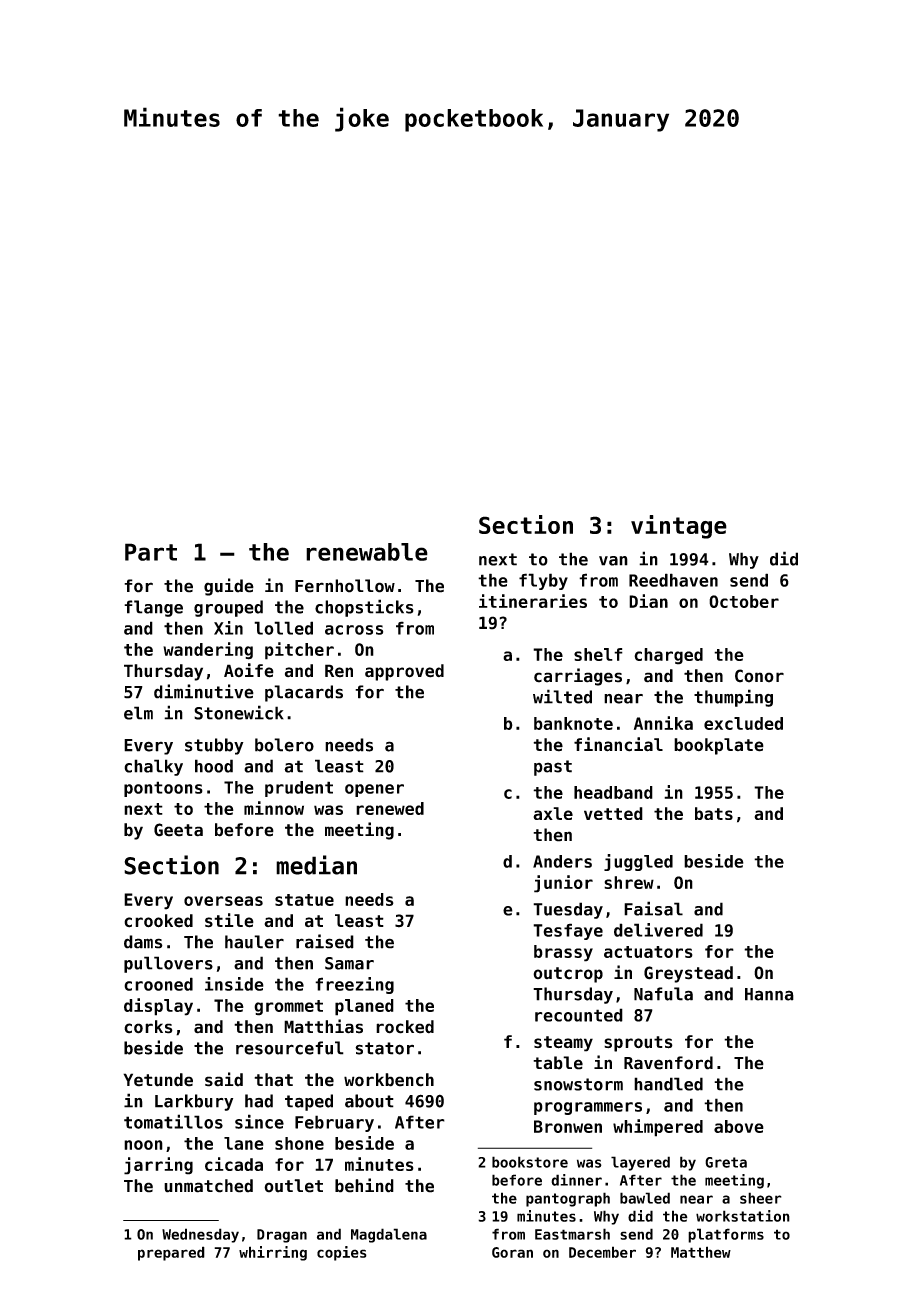  What do you see at coordinates (214, 766) in the document?
I see `hood` at bounding box center [214, 766].
